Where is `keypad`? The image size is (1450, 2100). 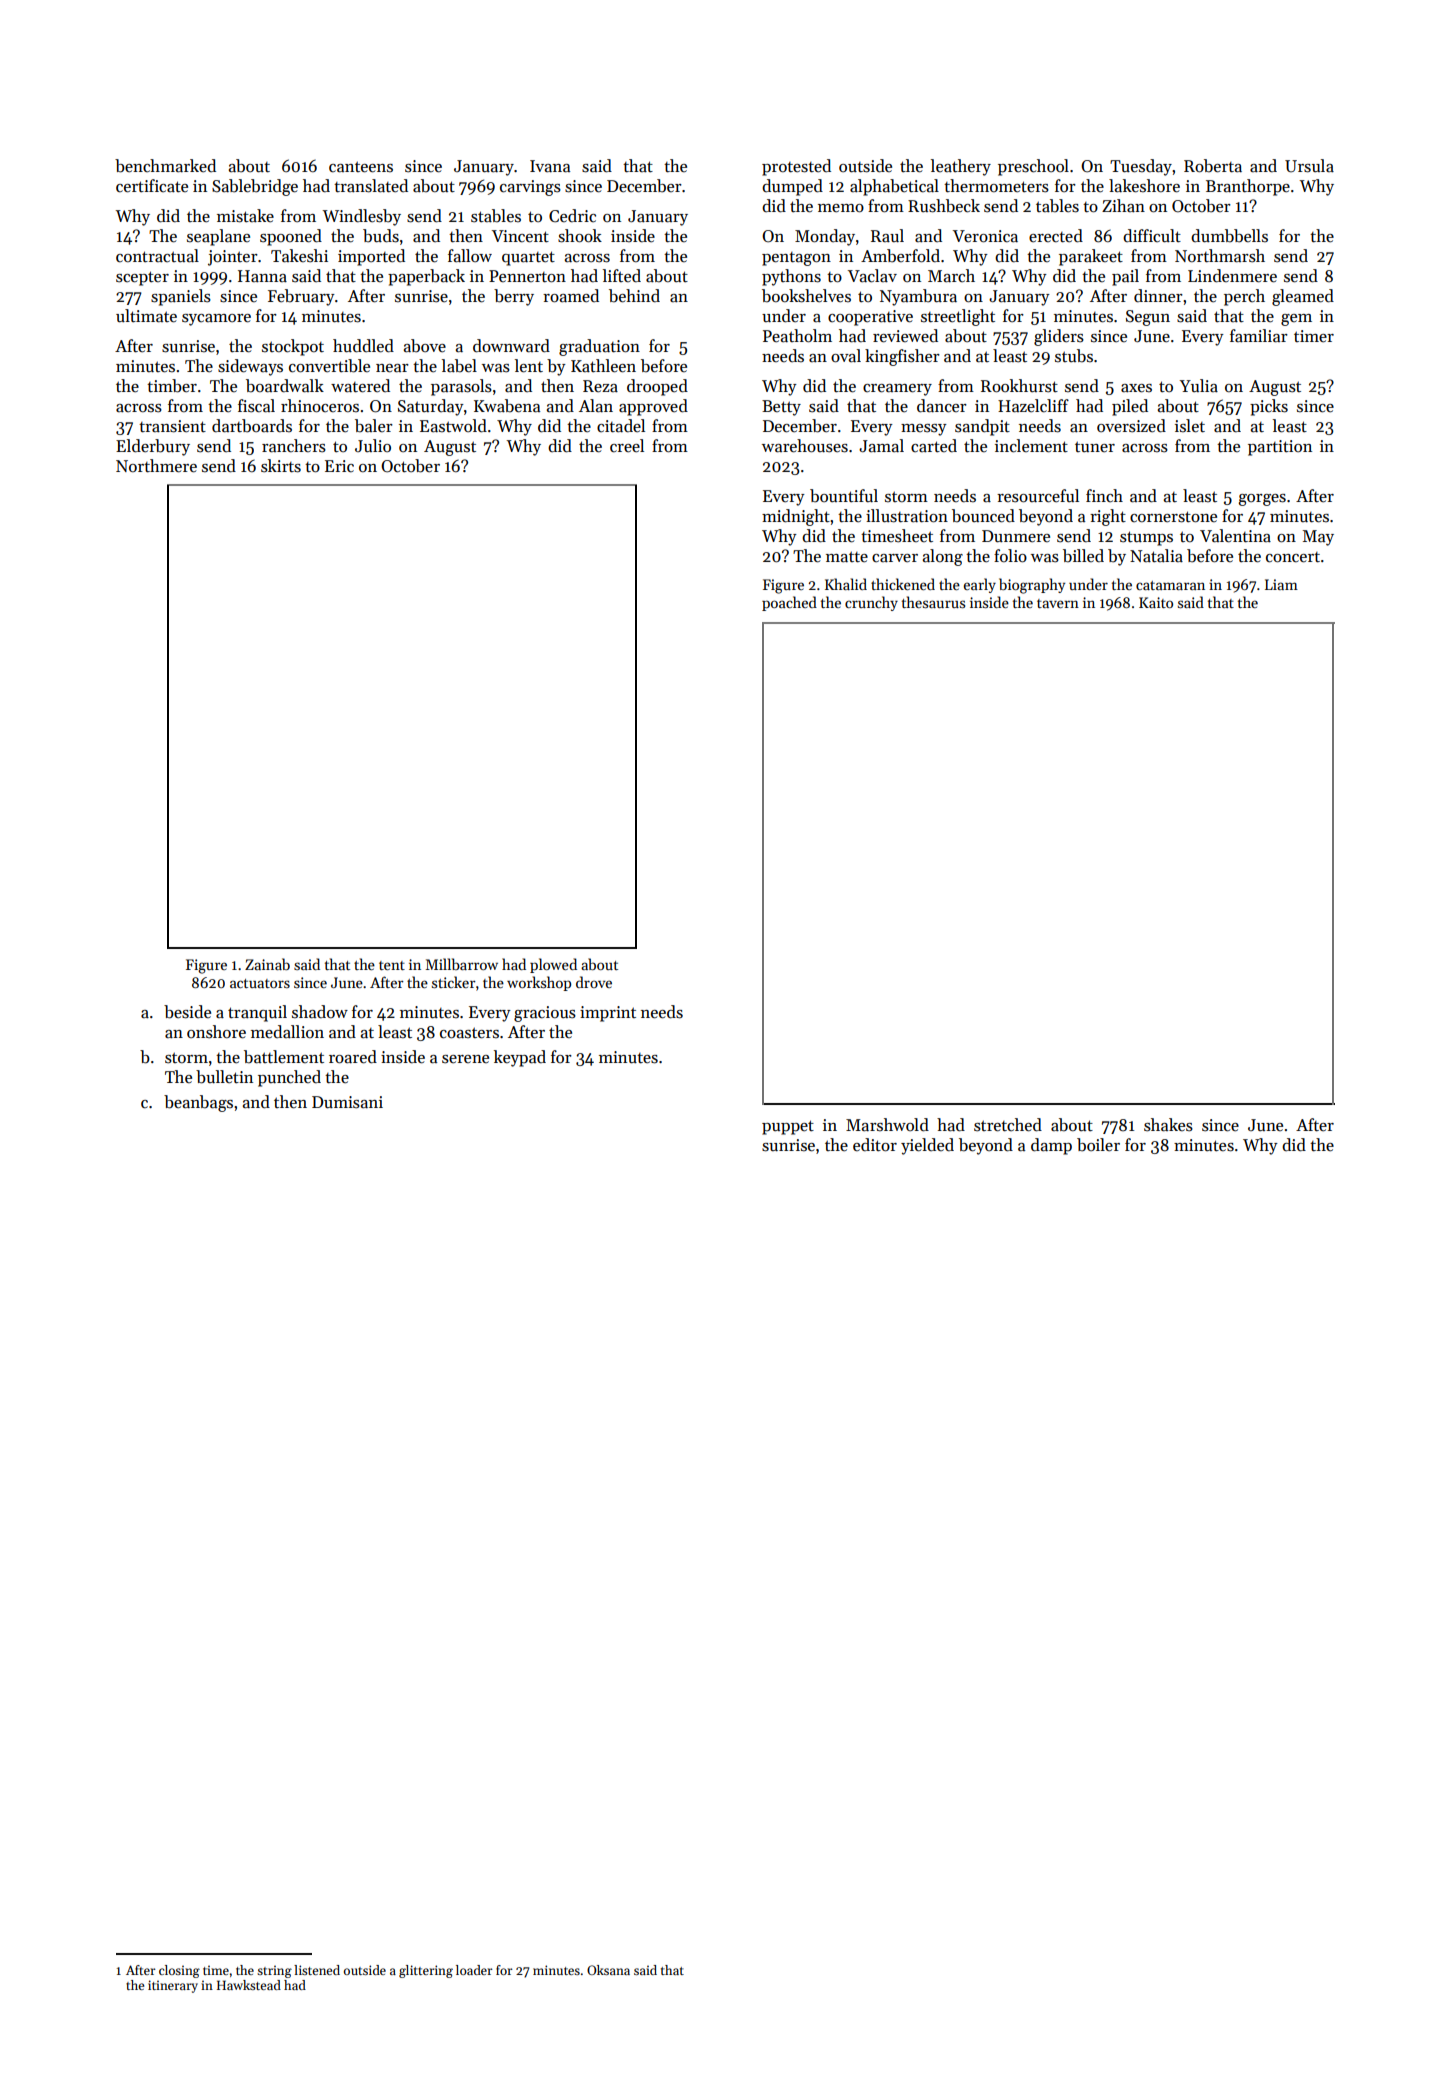
keypad is located at coordinates (520, 1058).
